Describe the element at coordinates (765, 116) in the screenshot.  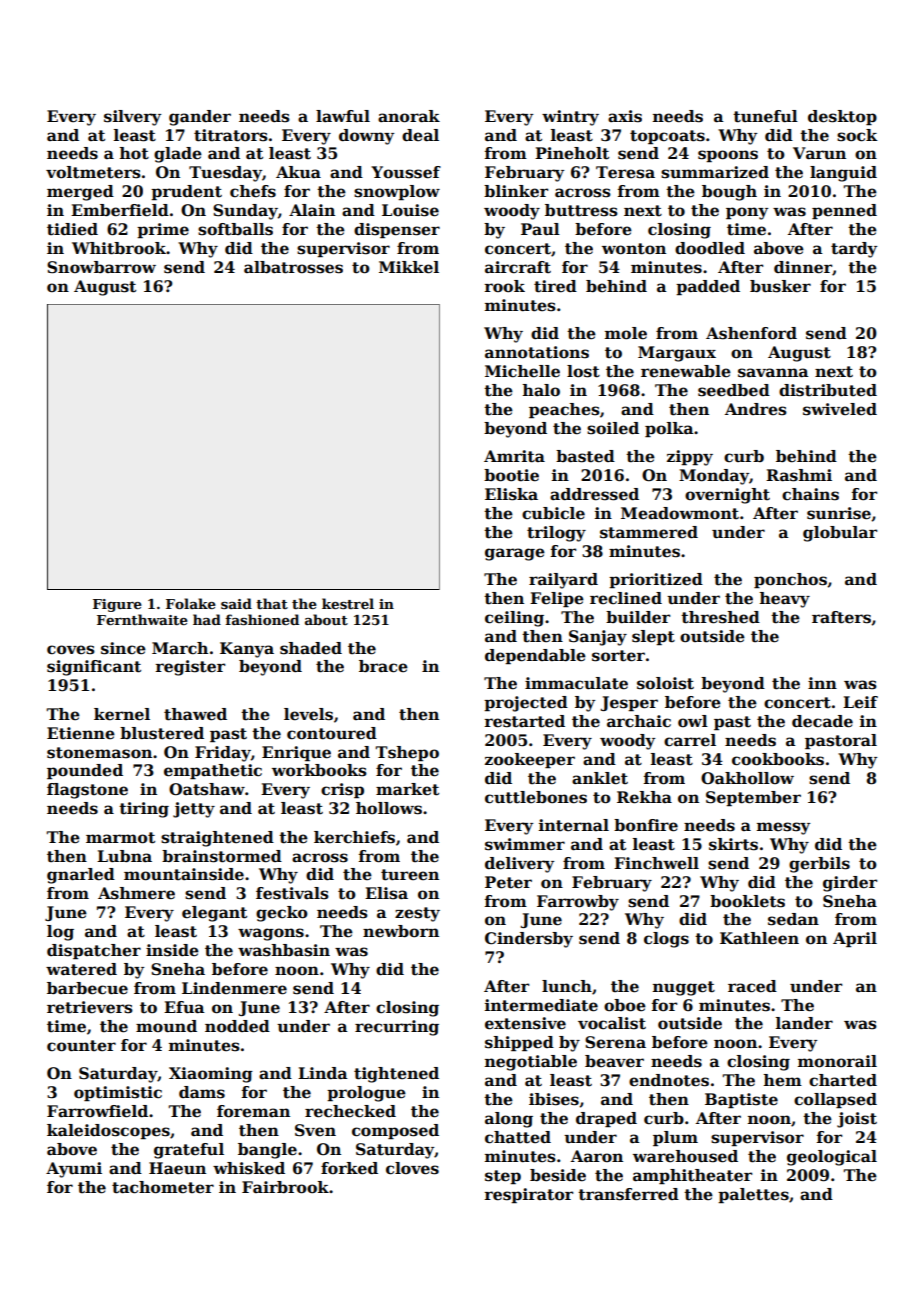
I see `tuneful` at that location.
